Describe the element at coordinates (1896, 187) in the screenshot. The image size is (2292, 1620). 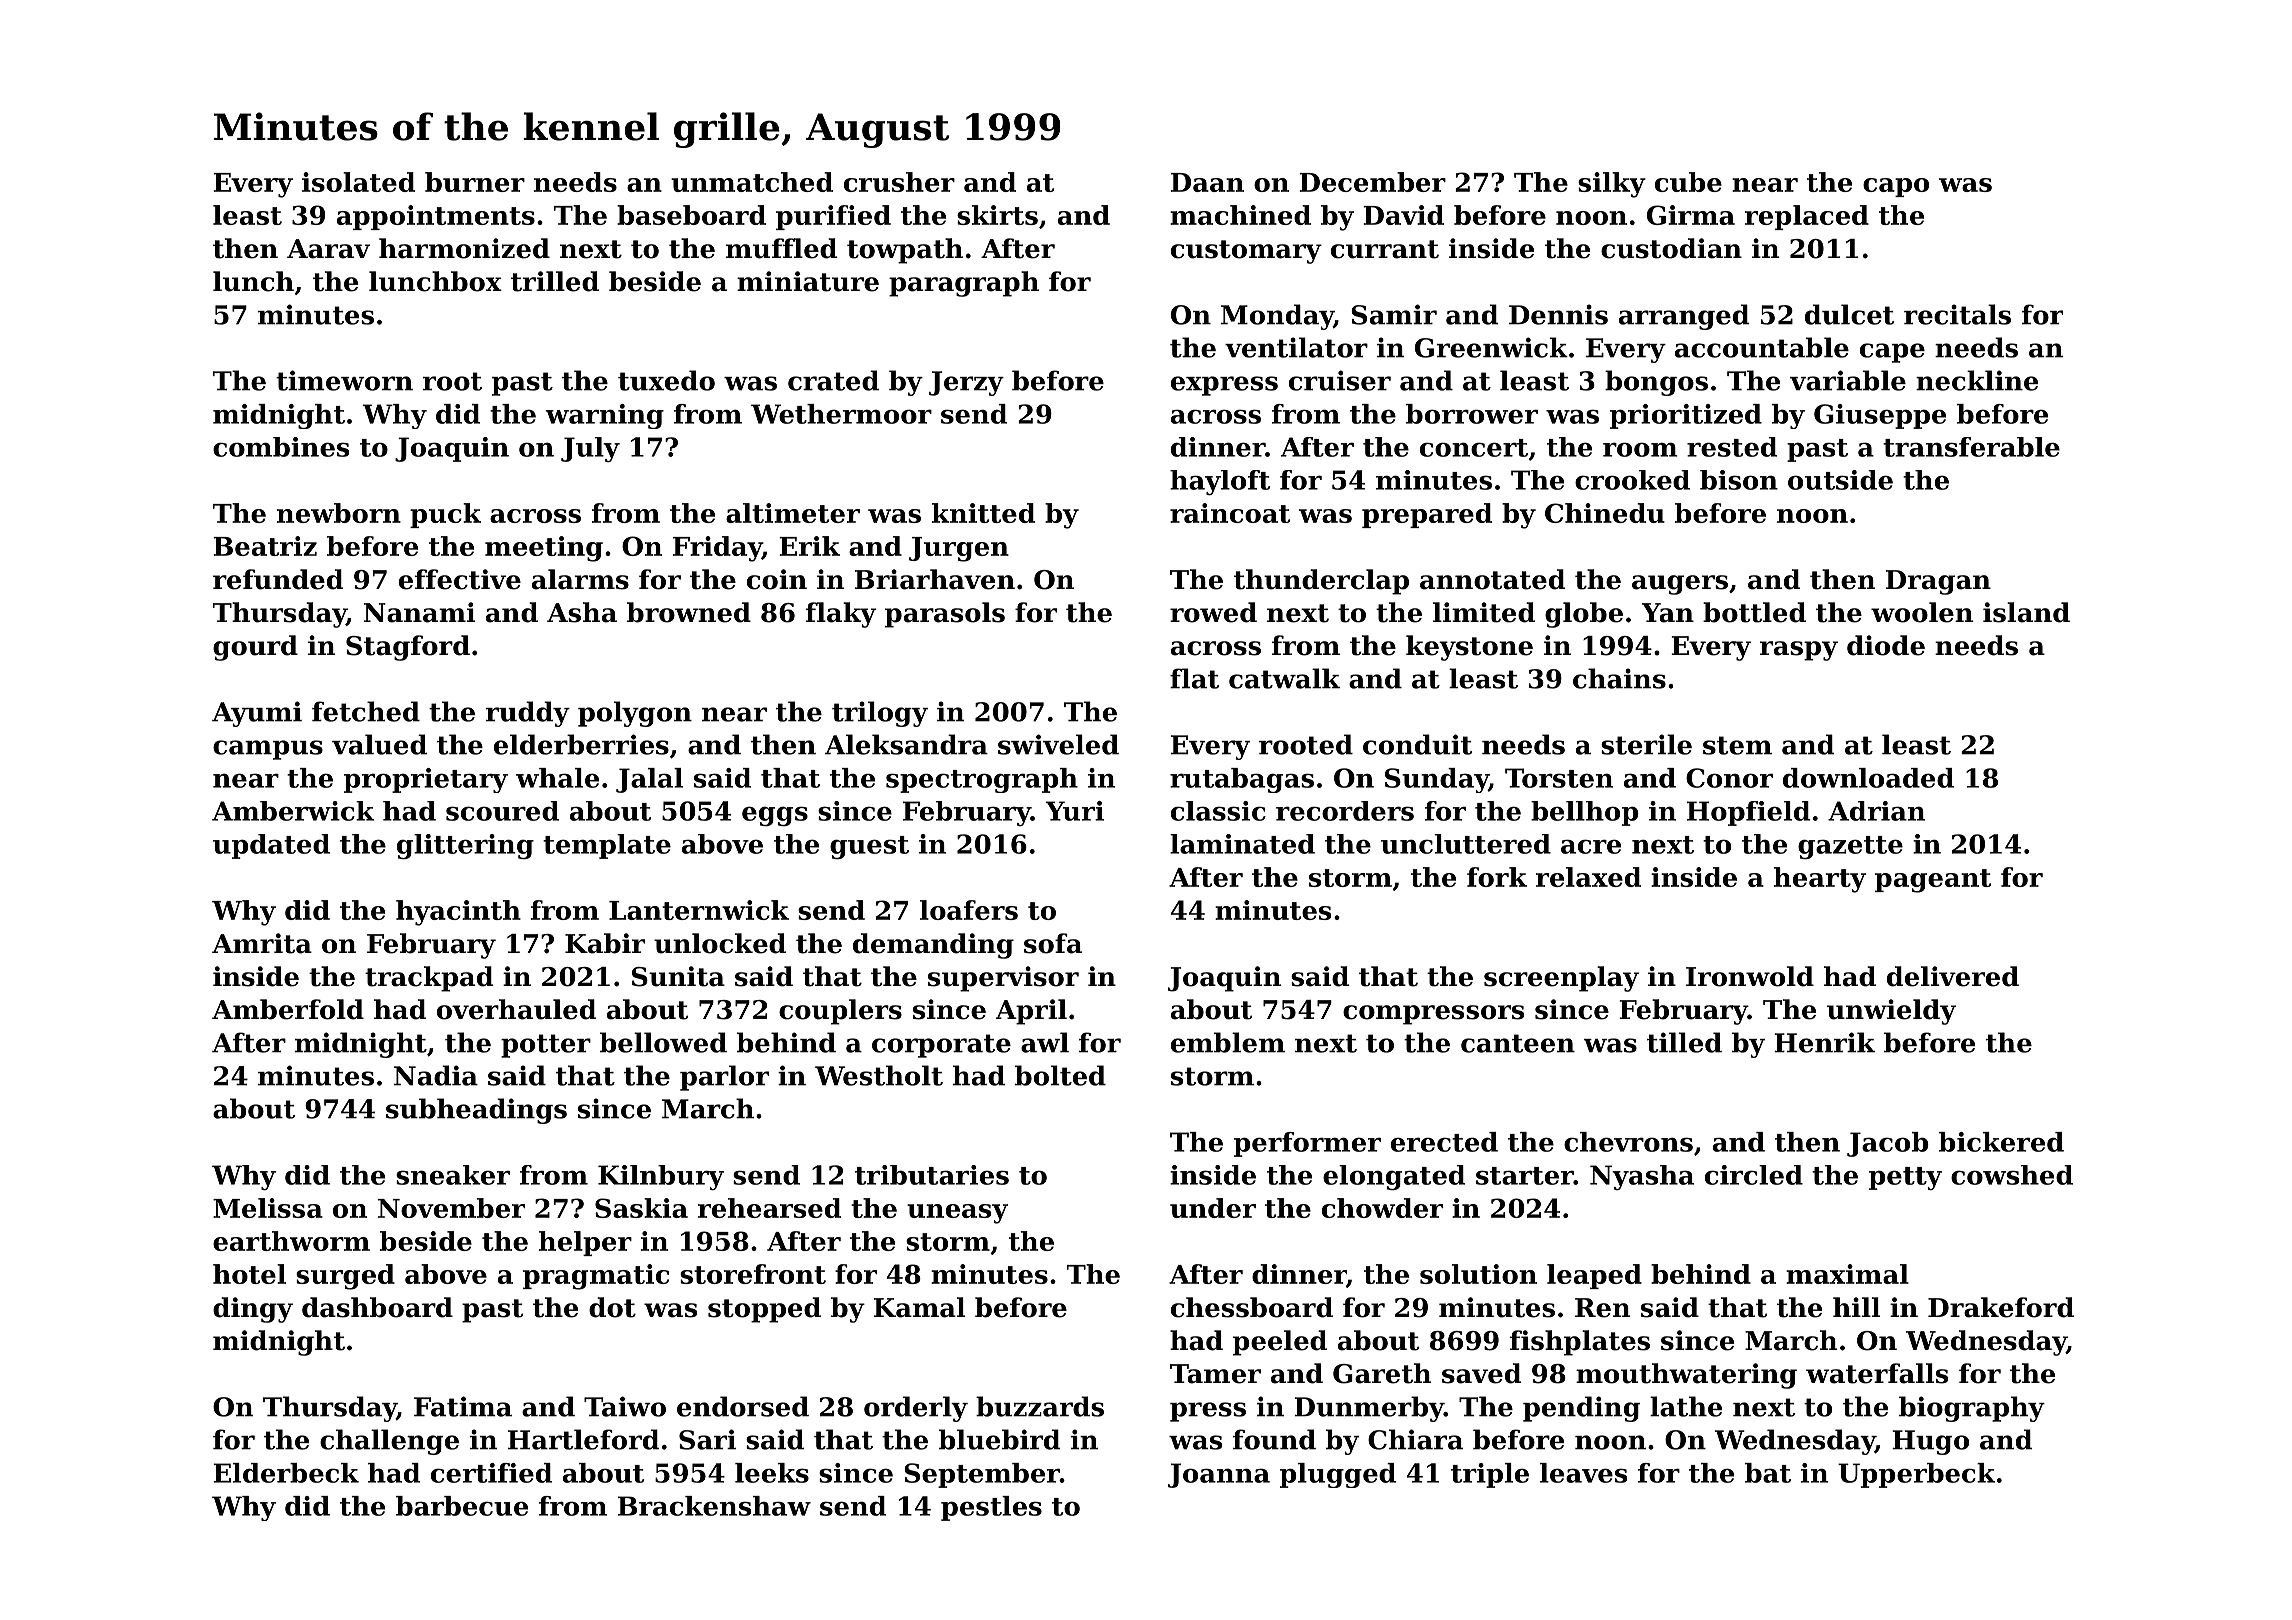
I see `capo` at that location.
